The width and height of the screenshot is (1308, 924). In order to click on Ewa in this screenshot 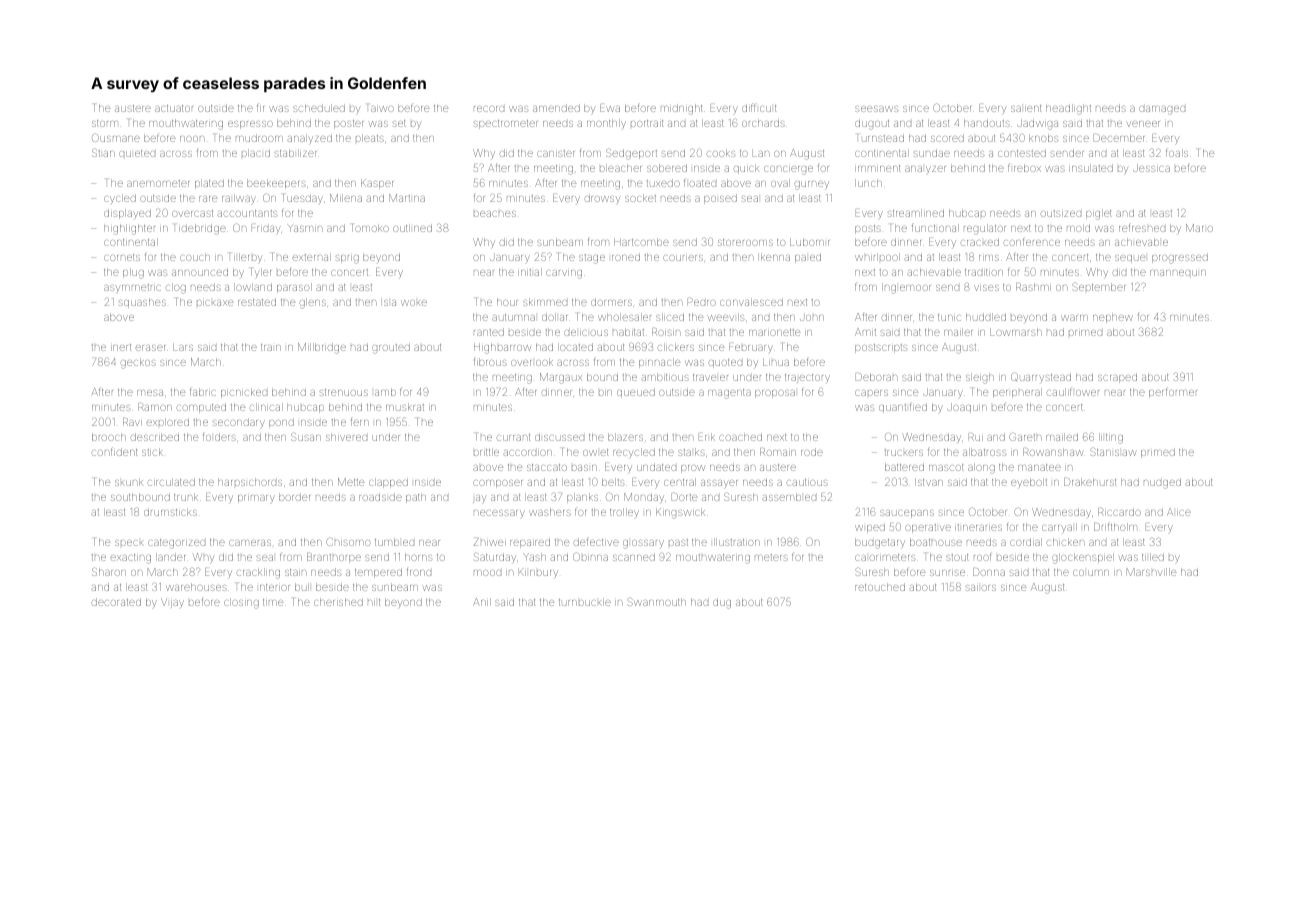, I will do `click(610, 108)`.
